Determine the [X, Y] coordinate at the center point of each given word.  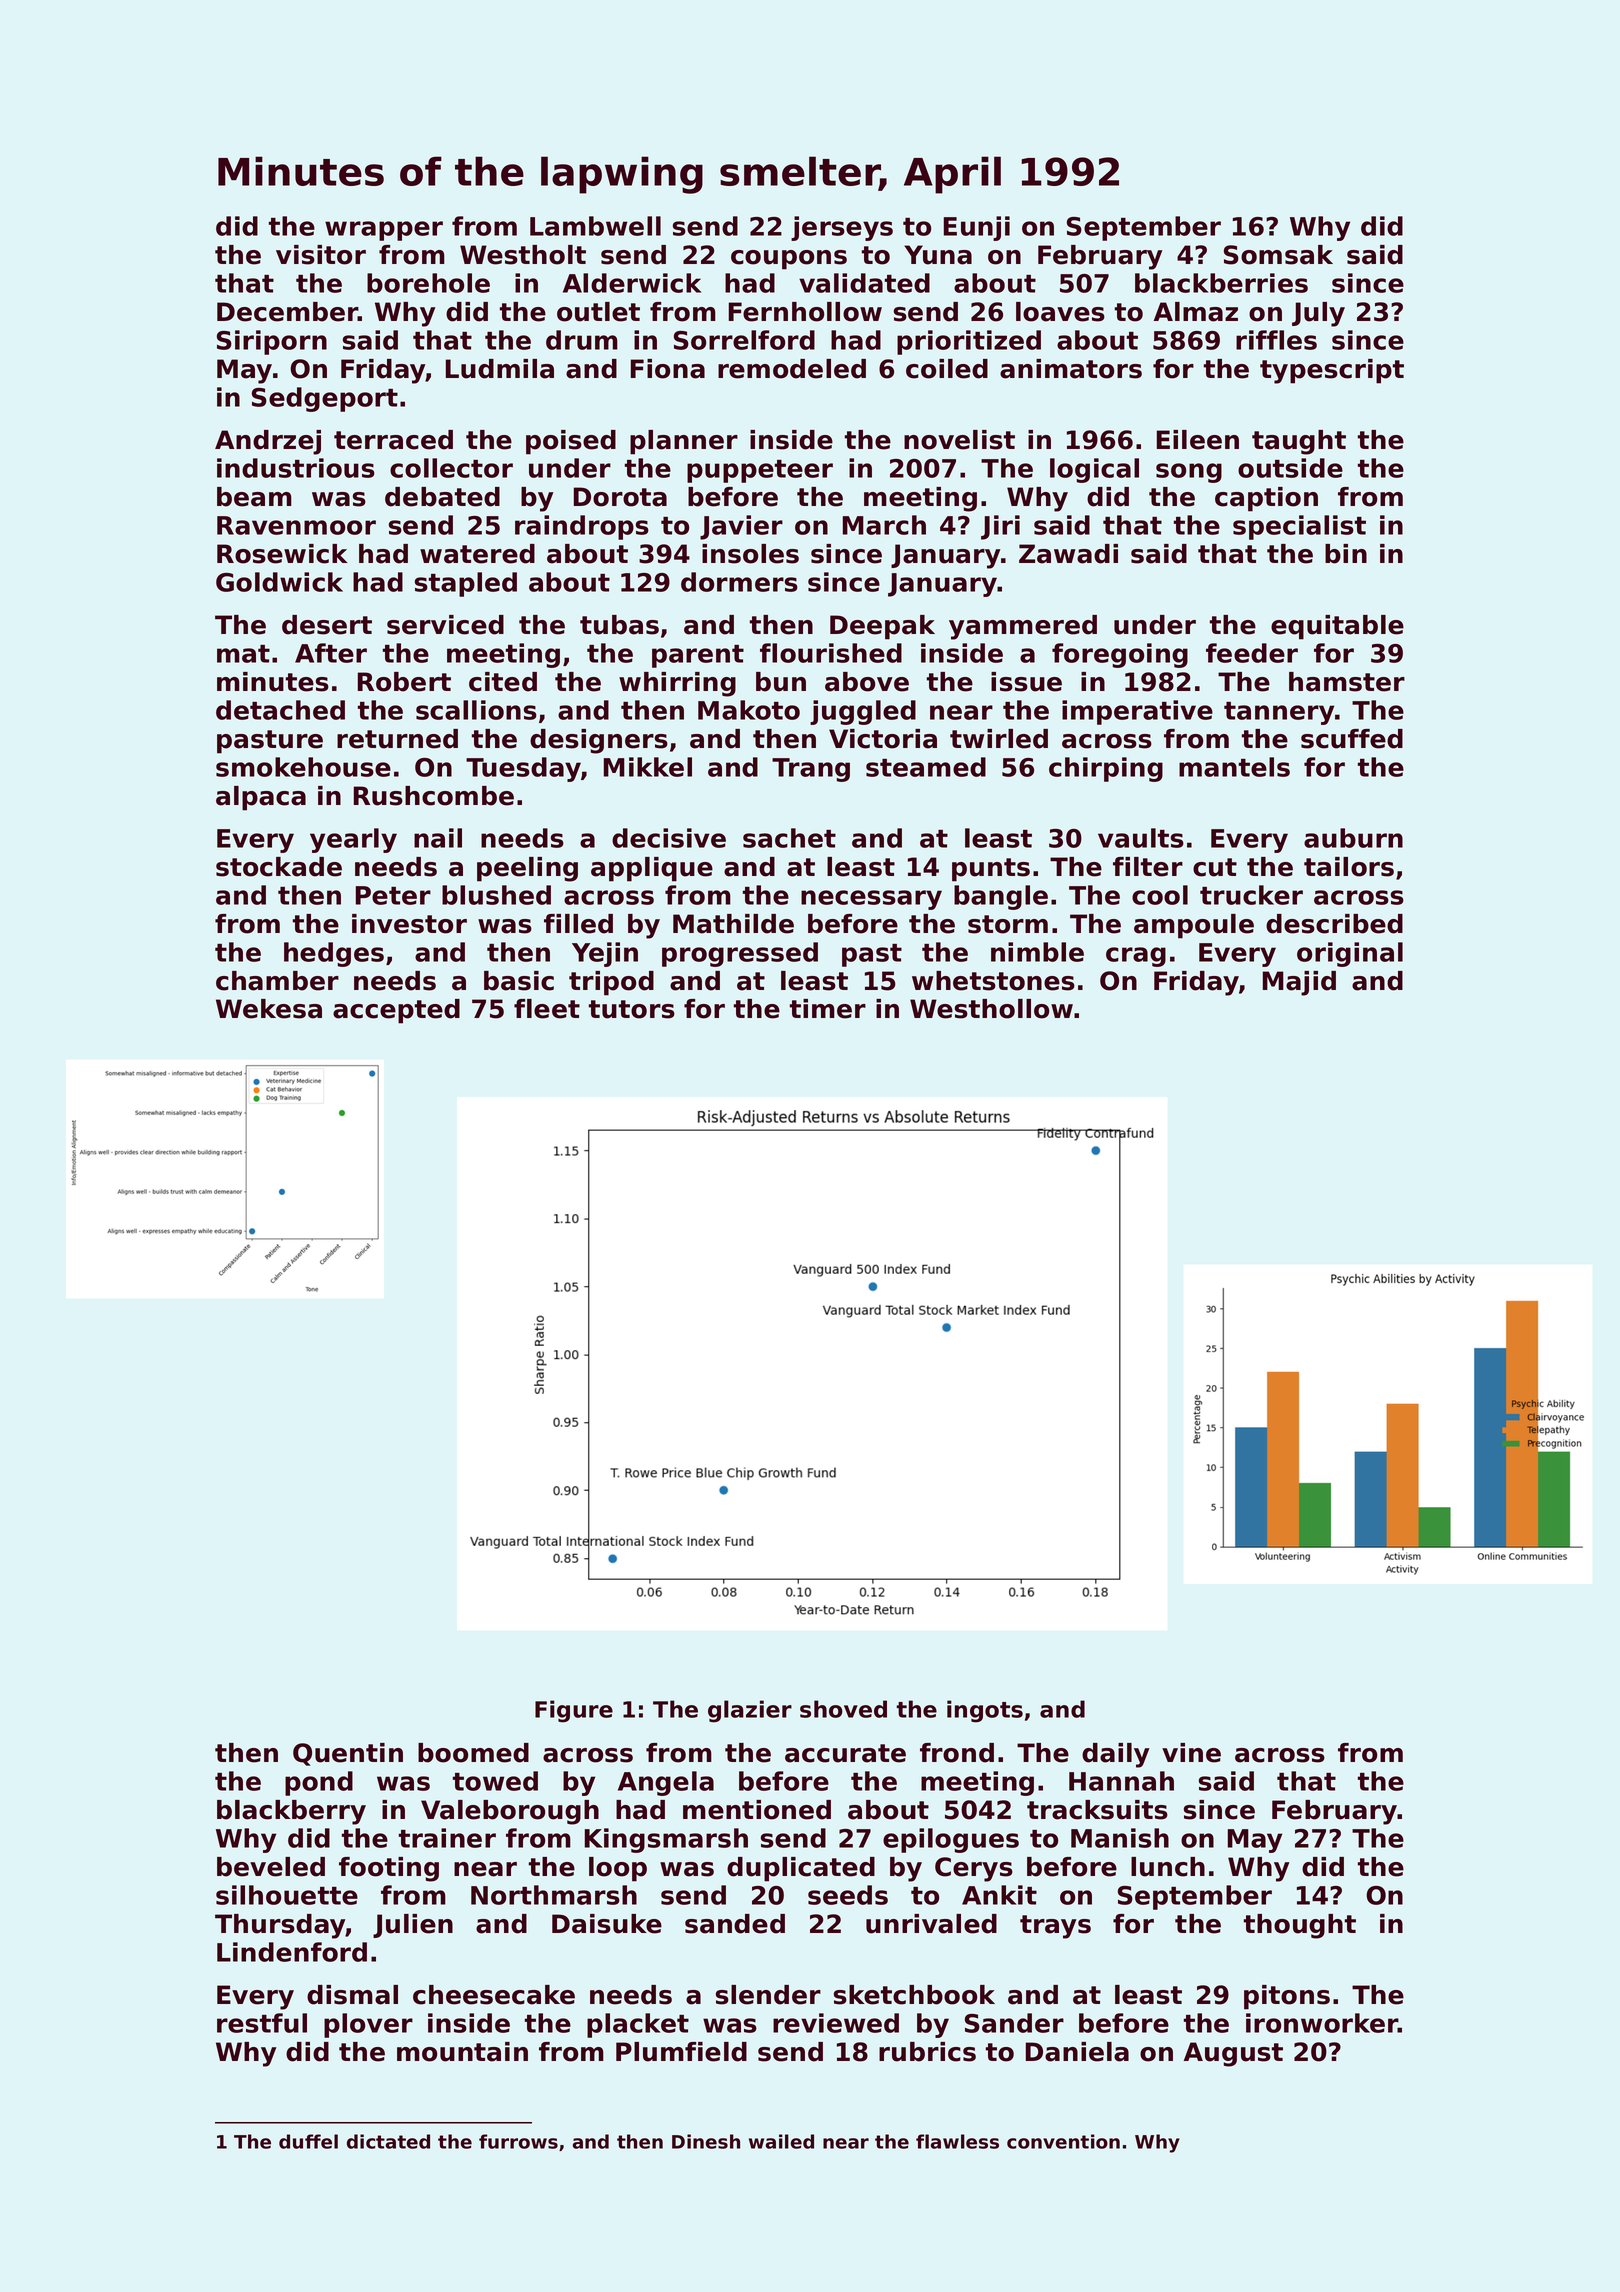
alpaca [261, 798]
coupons [789, 260]
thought [1300, 1926]
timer [828, 1009]
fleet [547, 1009]
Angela [666, 1783]
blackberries [1221, 283]
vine [1191, 1753]
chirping [1106, 769]
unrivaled [931, 1924]
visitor [321, 255]
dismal [352, 1995]
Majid [1299, 983]
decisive [669, 838]
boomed [473, 1753]
